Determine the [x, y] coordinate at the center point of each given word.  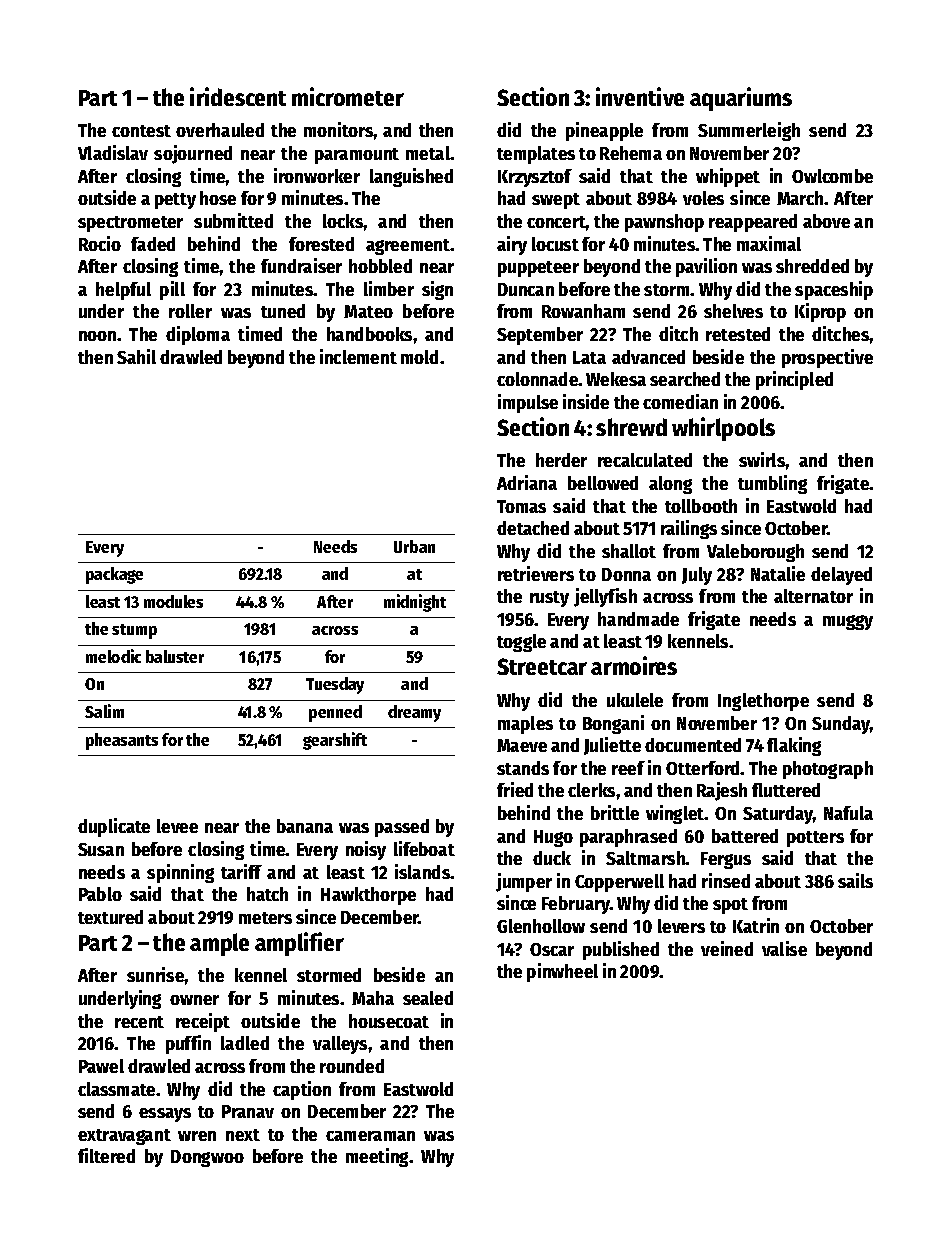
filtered [106, 1155]
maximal [769, 243]
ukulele [635, 700]
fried [515, 789]
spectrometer [130, 224]
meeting [378, 1157]
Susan [101, 849]
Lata [589, 357]
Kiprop [820, 312]
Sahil [136, 356]
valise [784, 948]
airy [512, 245]
